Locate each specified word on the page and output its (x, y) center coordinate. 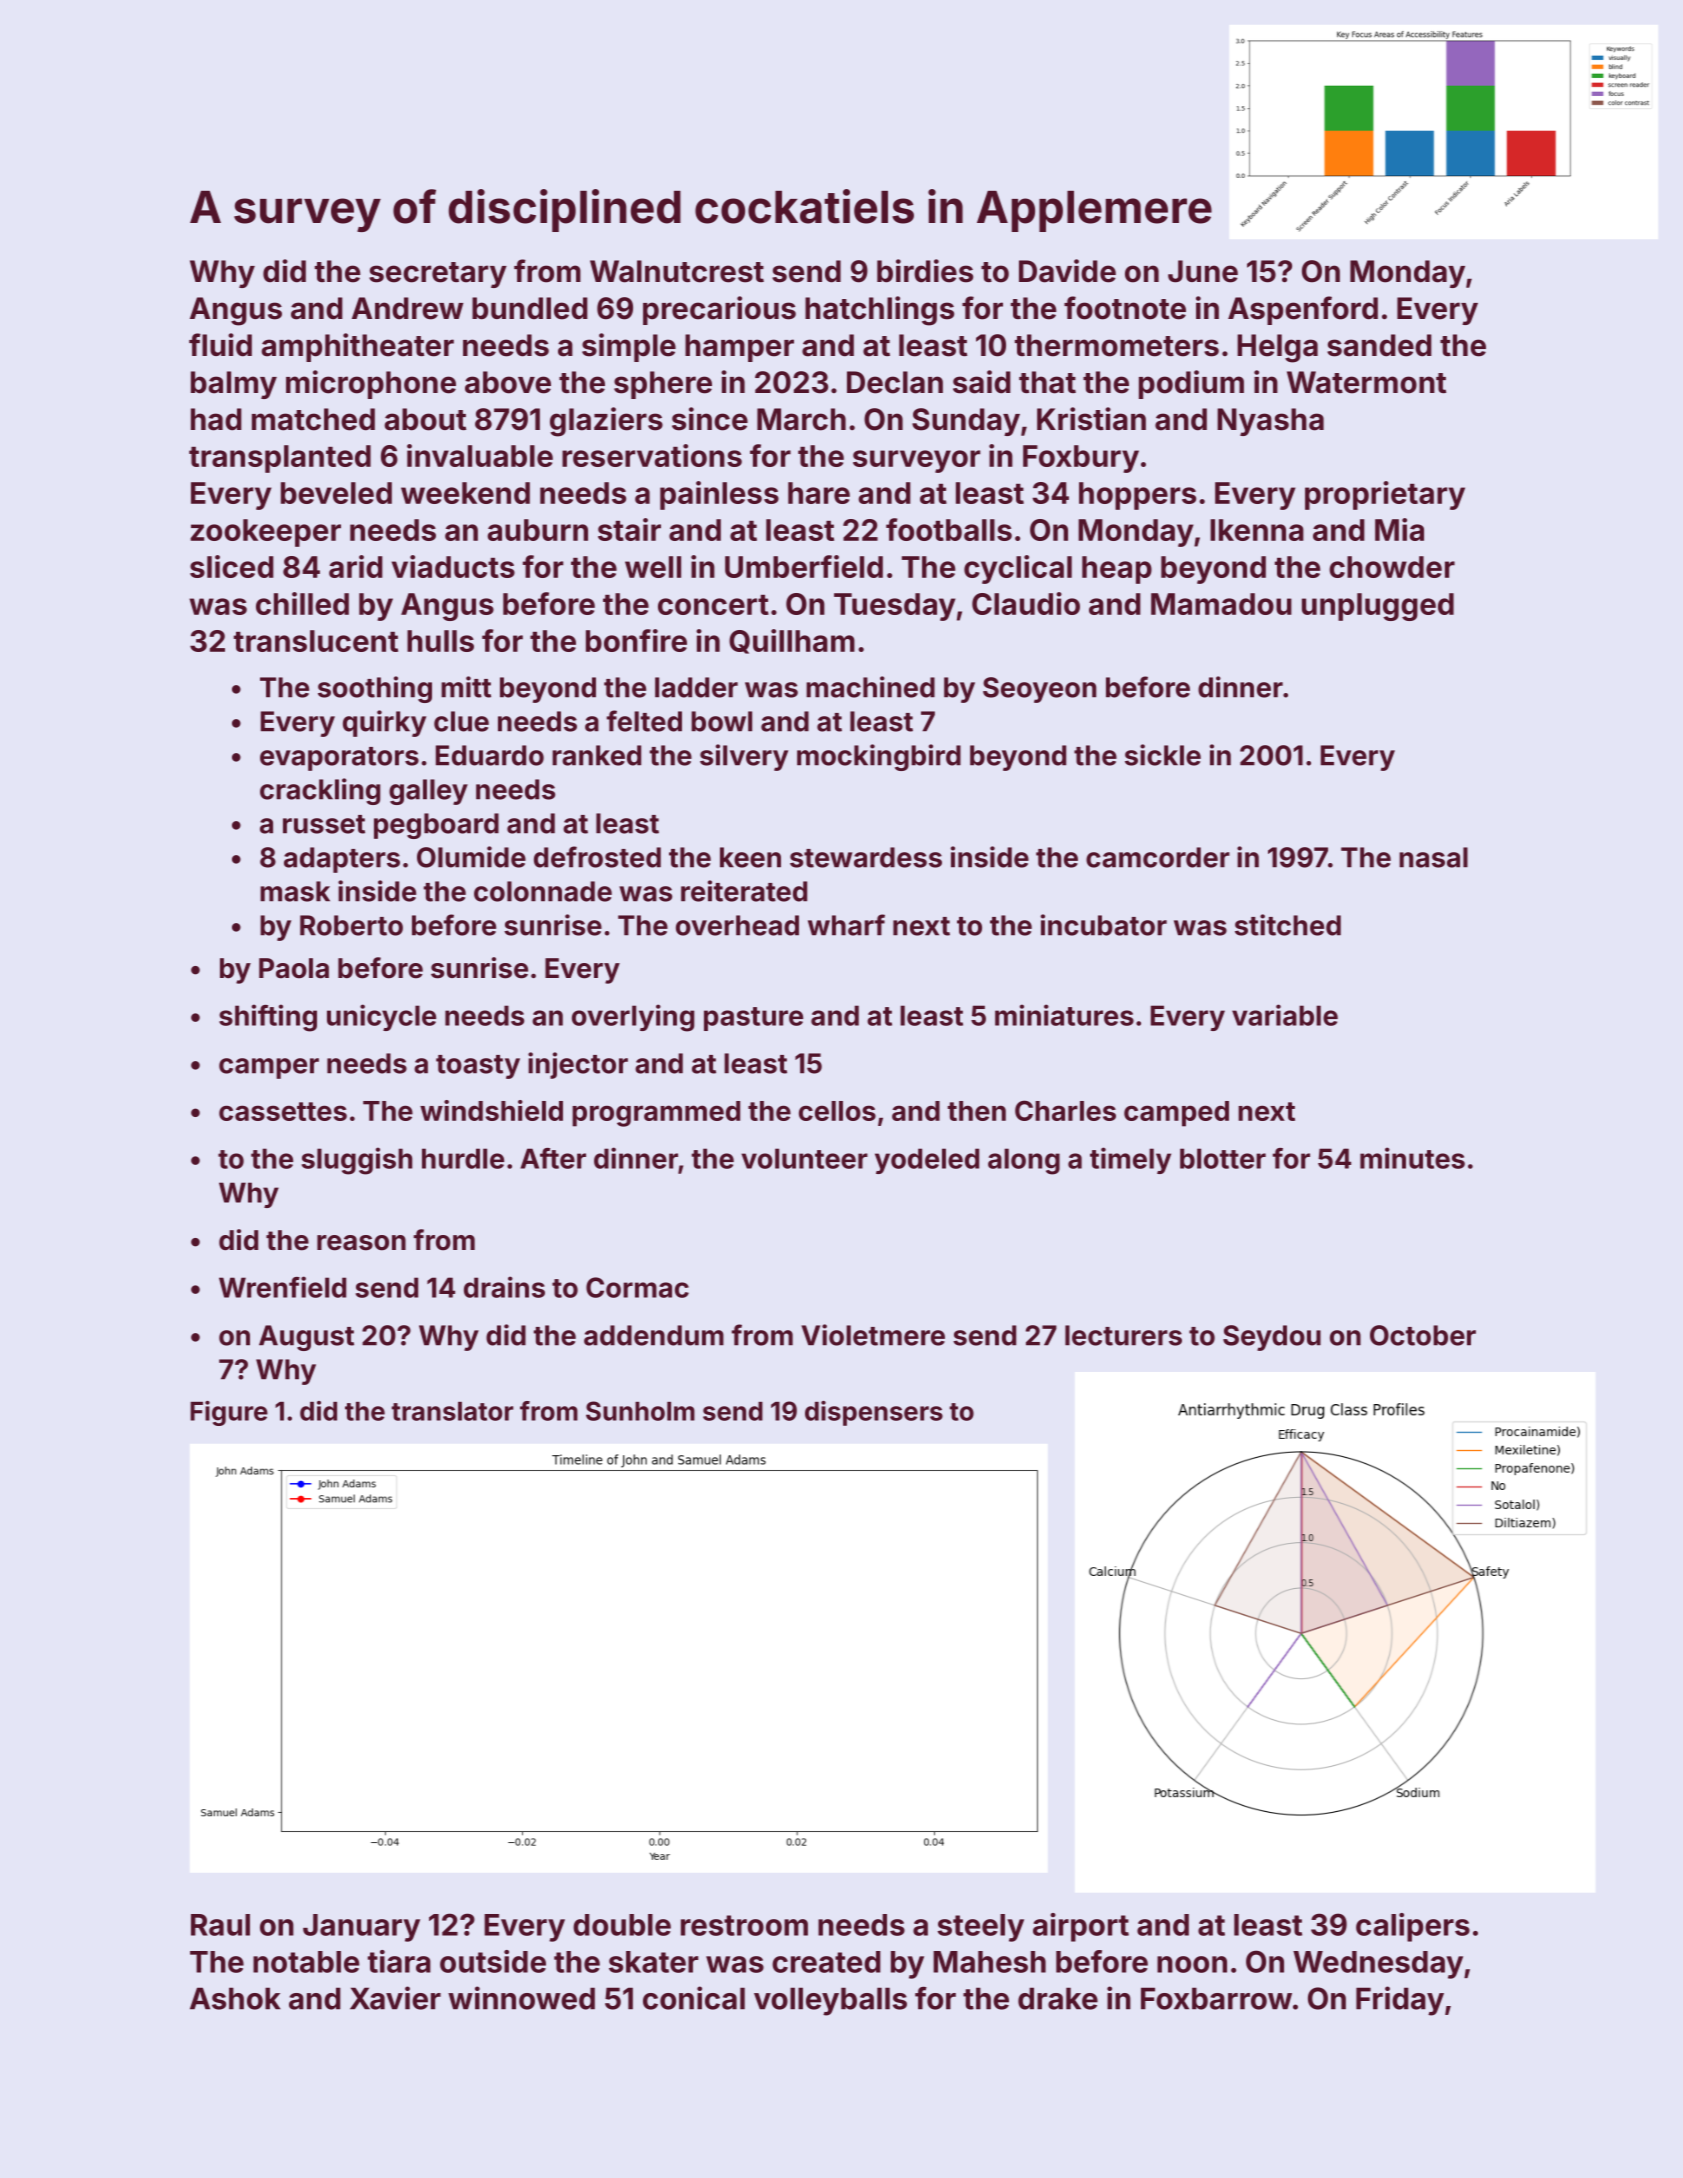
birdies (925, 271)
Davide (1067, 271)
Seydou (1272, 1338)
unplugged (1378, 607)
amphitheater (357, 347)
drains (504, 1287)
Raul (220, 1925)
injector (578, 1065)
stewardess (866, 857)
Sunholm (640, 1411)
